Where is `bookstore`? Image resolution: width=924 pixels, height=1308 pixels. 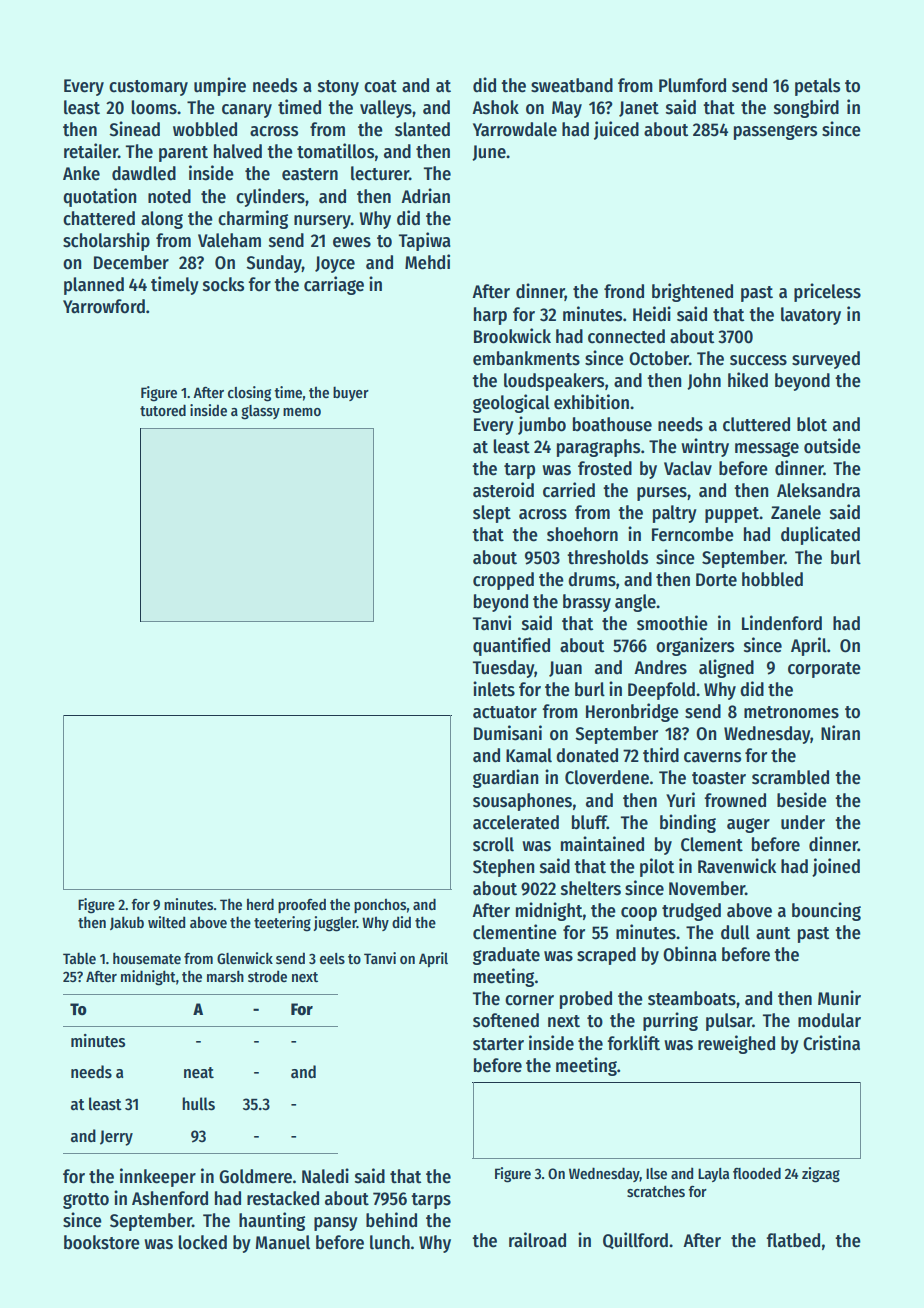 bookstore is located at coordinates (102, 1242).
